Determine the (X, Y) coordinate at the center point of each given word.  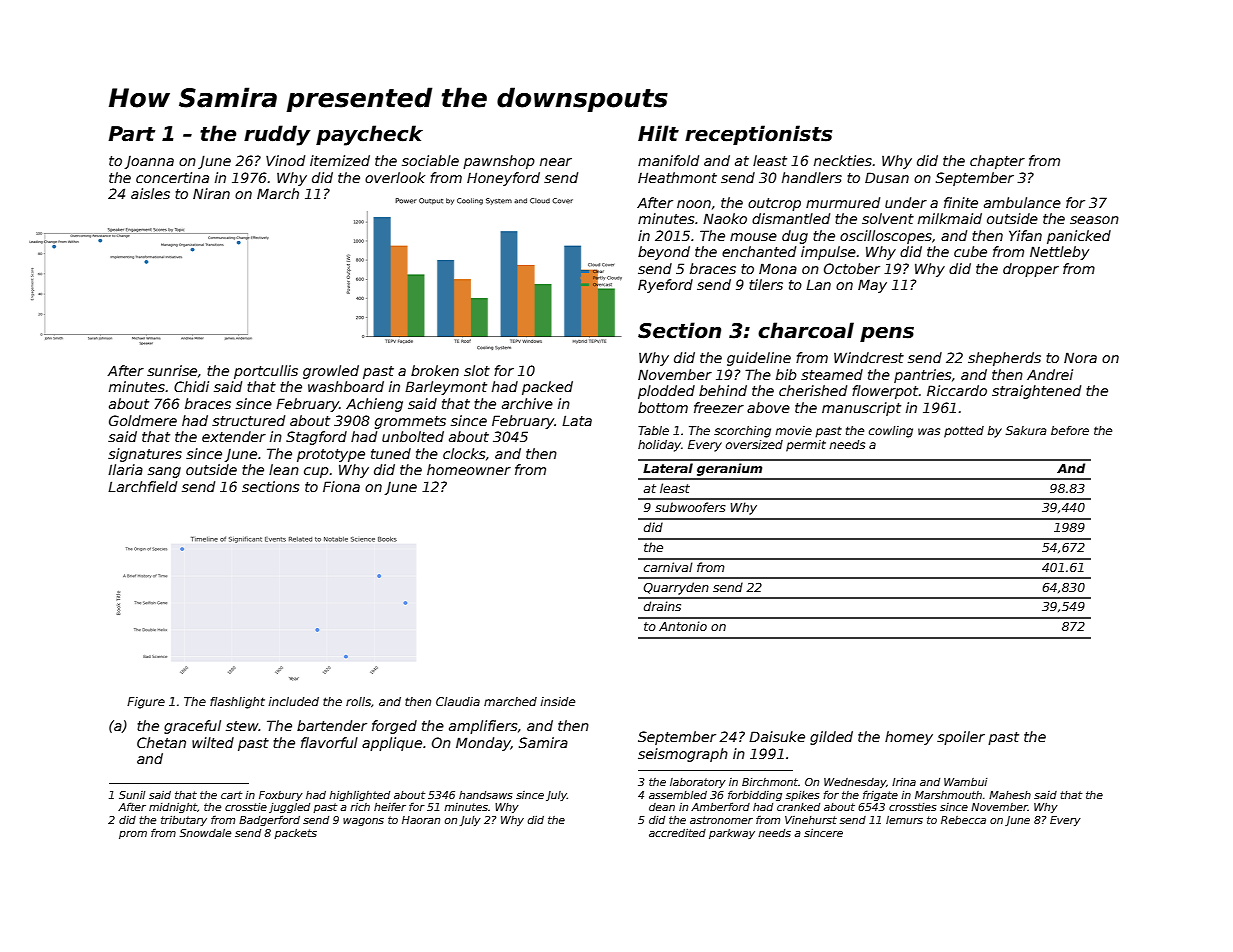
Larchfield (142, 486)
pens (887, 334)
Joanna (149, 162)
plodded (666, 392)
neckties (843, 160)
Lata (577, 420)
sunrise (172, 370)
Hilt (658, 133)
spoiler (961, 738)
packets (295, 834)
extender (234, 436)
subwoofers (690, 507)
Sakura (1026, 430)
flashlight (237, 703)
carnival (668, 567)
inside (558, 701)
